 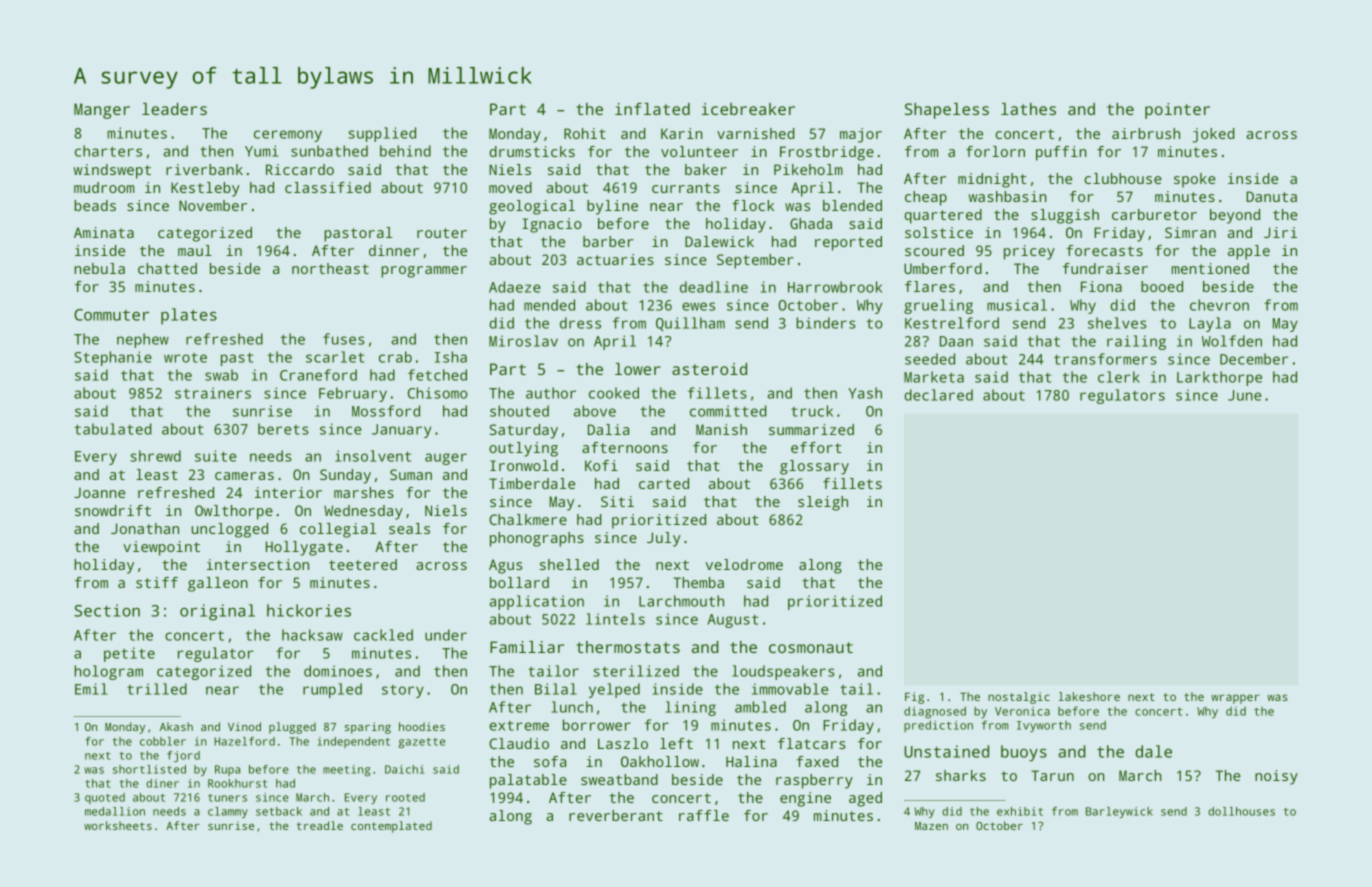 I want to click on Manger, so click(x=102, y=111).
